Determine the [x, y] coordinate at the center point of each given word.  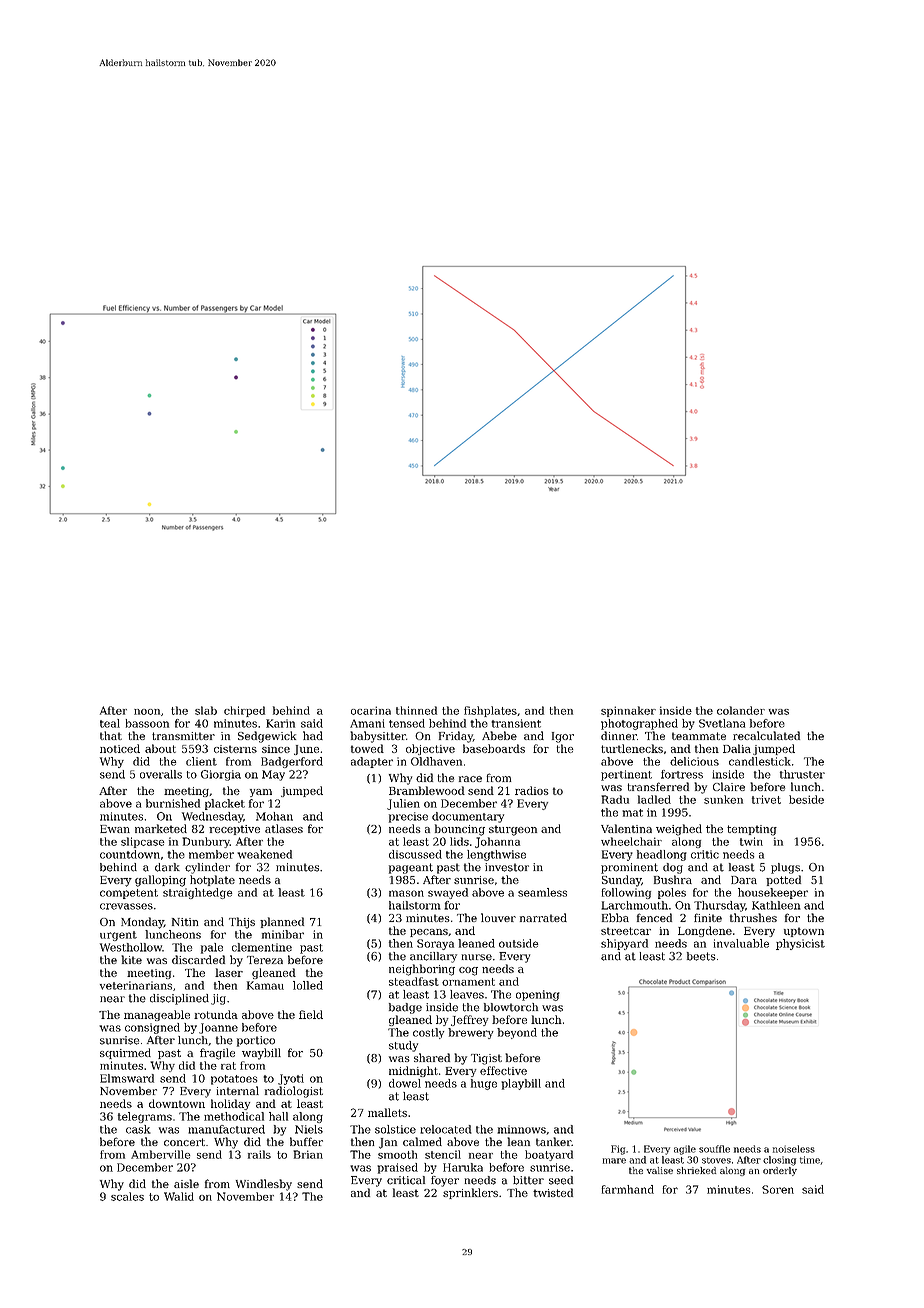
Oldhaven [436, 761]
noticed [120, 748]
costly [428, 1033]
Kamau [265, 985]
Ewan [115, 829]
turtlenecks [632, 748]
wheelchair [631, 841]
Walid [179, 1196]
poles [672, 893]
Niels [309, 1129]
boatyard [549, 1155]
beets [701, 956]
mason [406, 893]
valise [659, 1170]
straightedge [198, 893]
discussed [415, 854]
